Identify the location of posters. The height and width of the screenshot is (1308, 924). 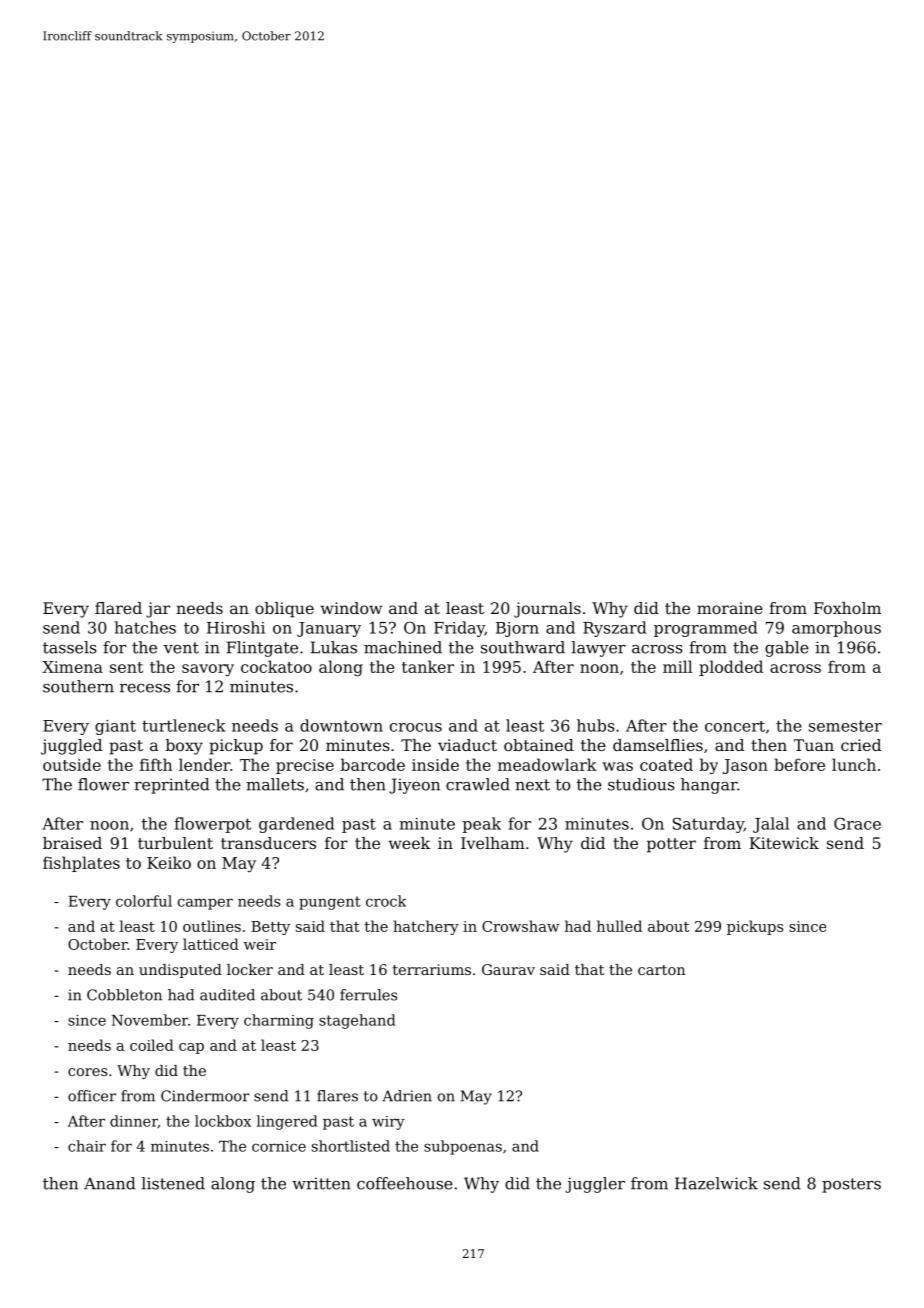
(851, 1185).
